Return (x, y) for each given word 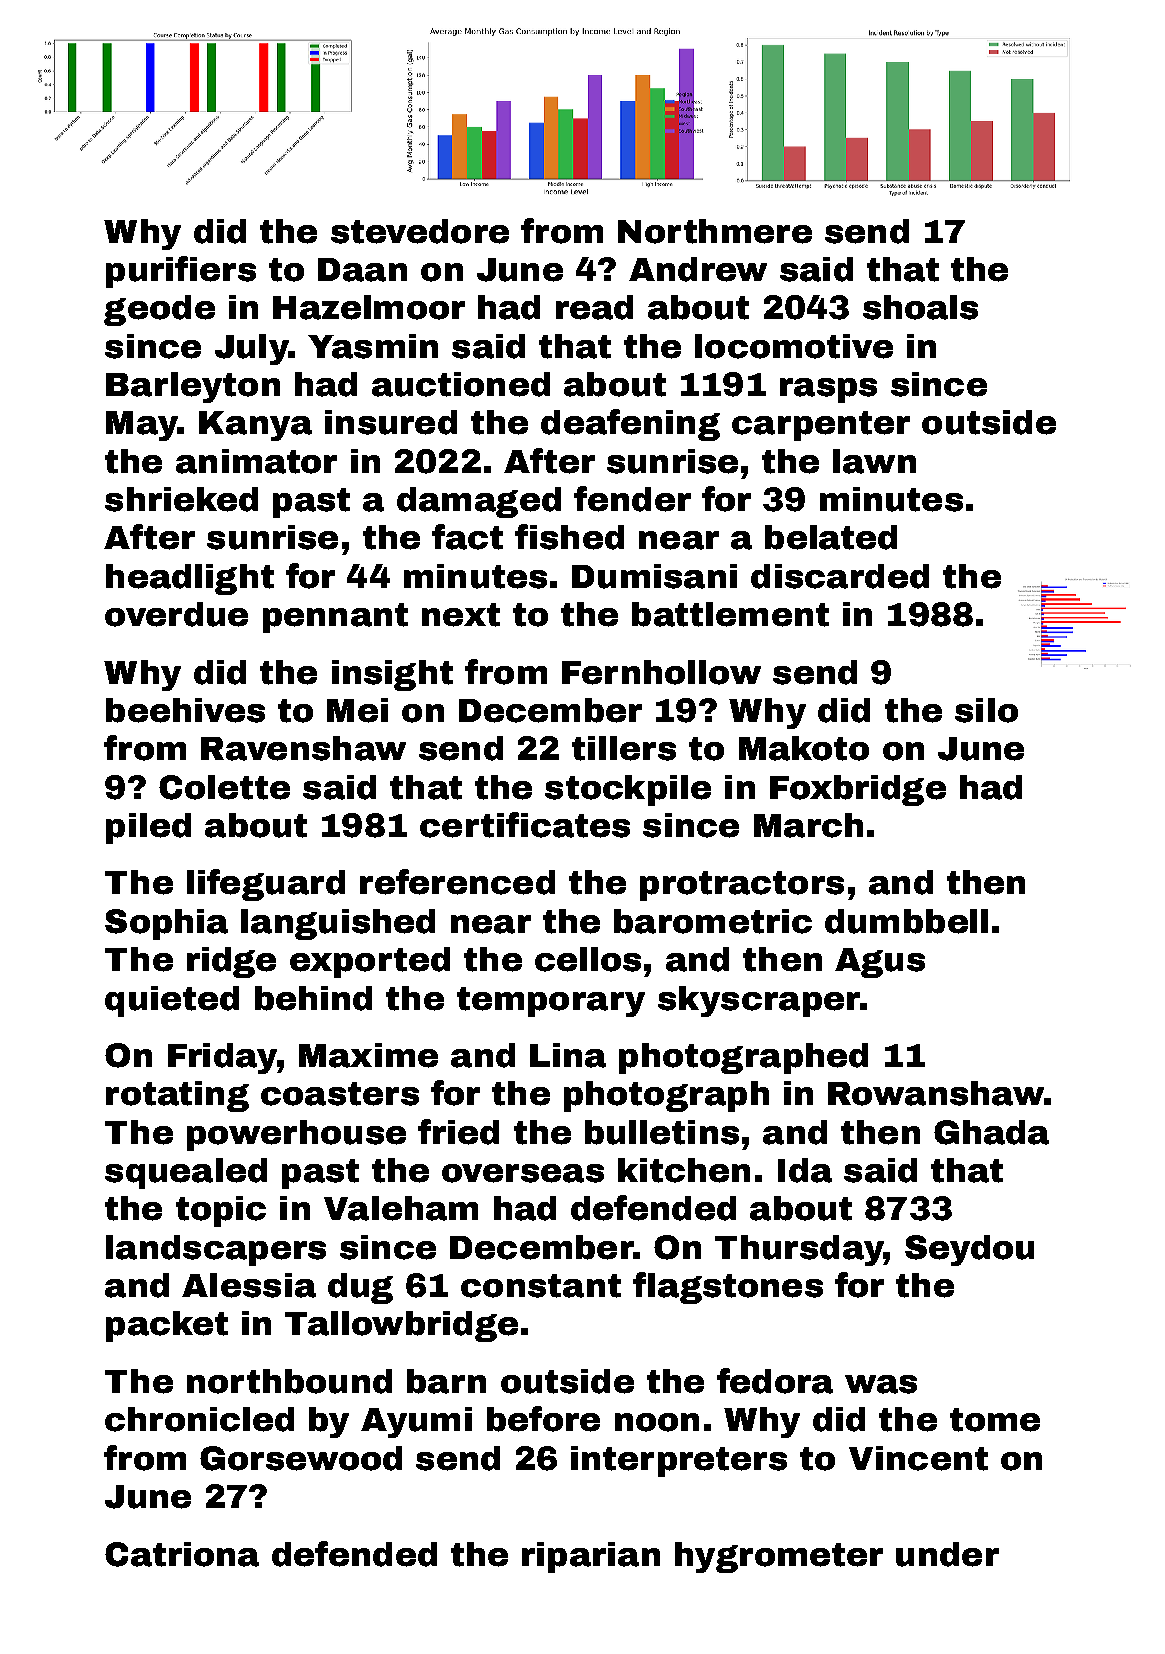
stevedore (420, 231)
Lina (568, 1055)
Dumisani (654, 576)
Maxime (368, 1055)
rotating (177, 1096)
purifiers (181, 272)
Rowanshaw (936, 1093)
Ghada (991, 1132)
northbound (289, 1381)
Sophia (166, 924)
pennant (335, 618)
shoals (920, 307)
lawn (874, 461)
